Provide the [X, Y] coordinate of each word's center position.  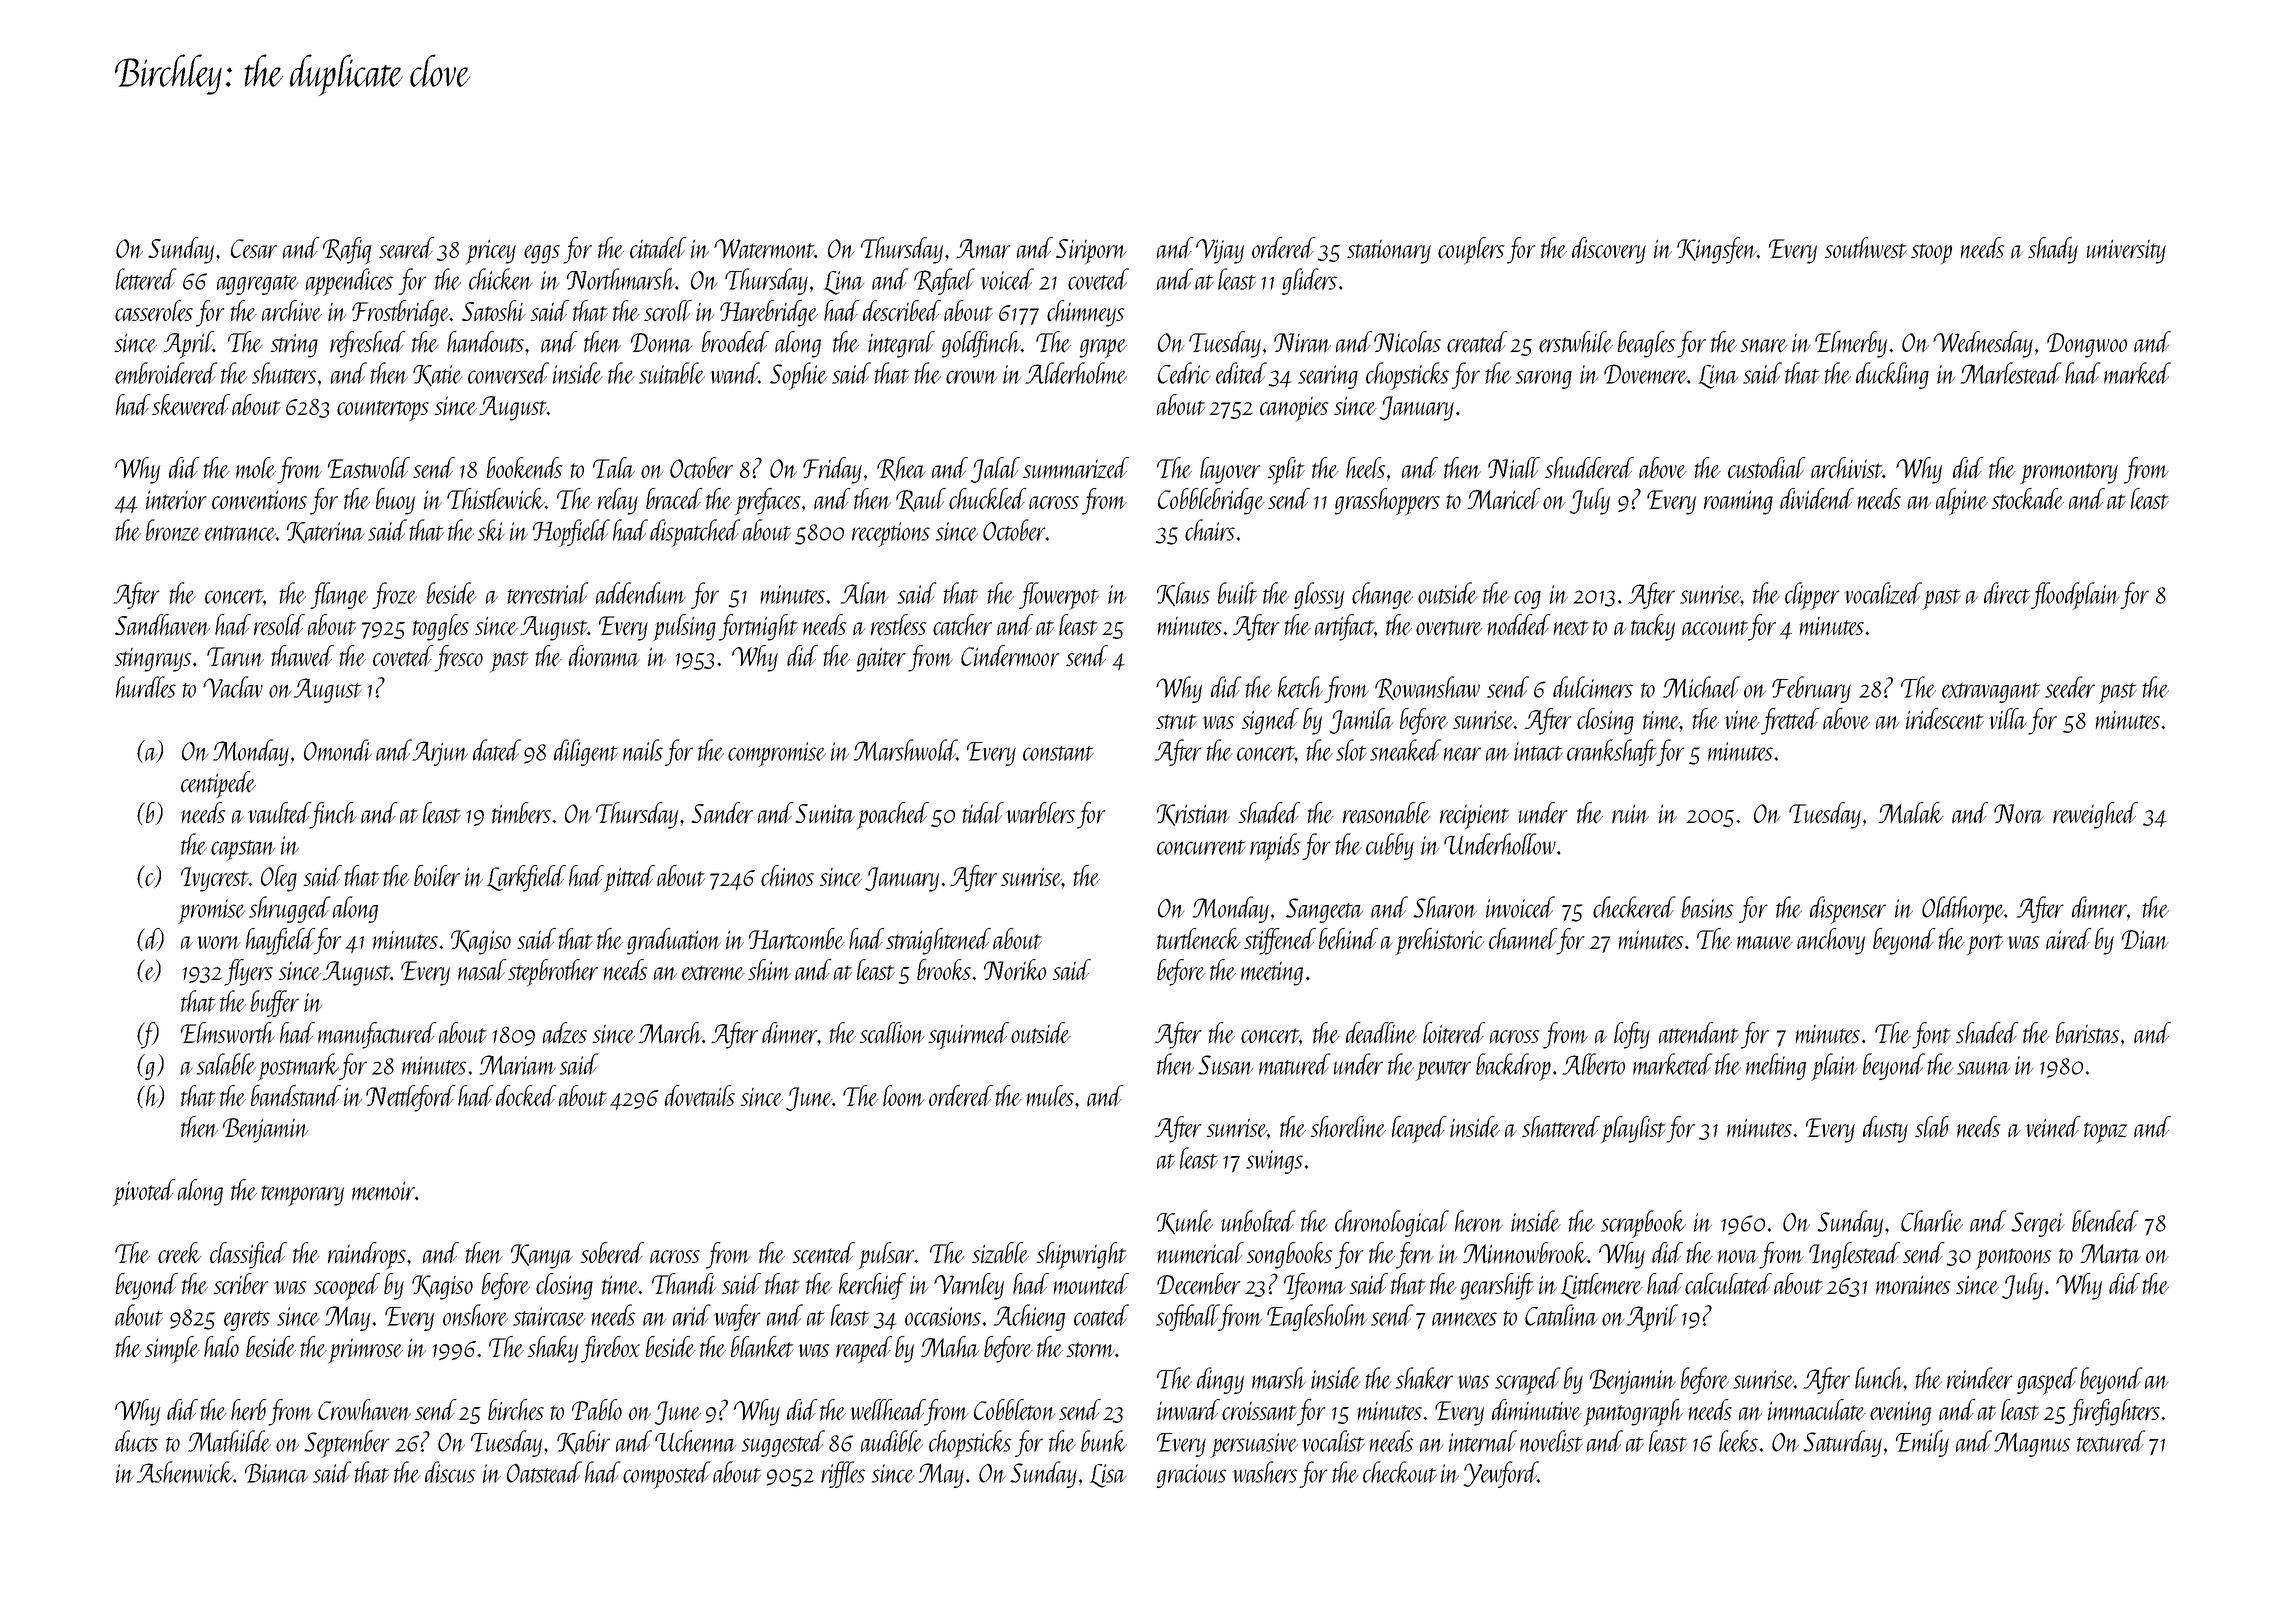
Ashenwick [185, 1472]
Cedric [1184, 373]
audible [892, 1441]
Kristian [1193, 815]
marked [2137, 373]
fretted [1790, 721]
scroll [668, 310]
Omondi [338, 750]
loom [904, 1095]
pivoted [144, 1192]
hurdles [146, 687]
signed [1270, 721]
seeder [2070, 687]
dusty [1885, 1129]
